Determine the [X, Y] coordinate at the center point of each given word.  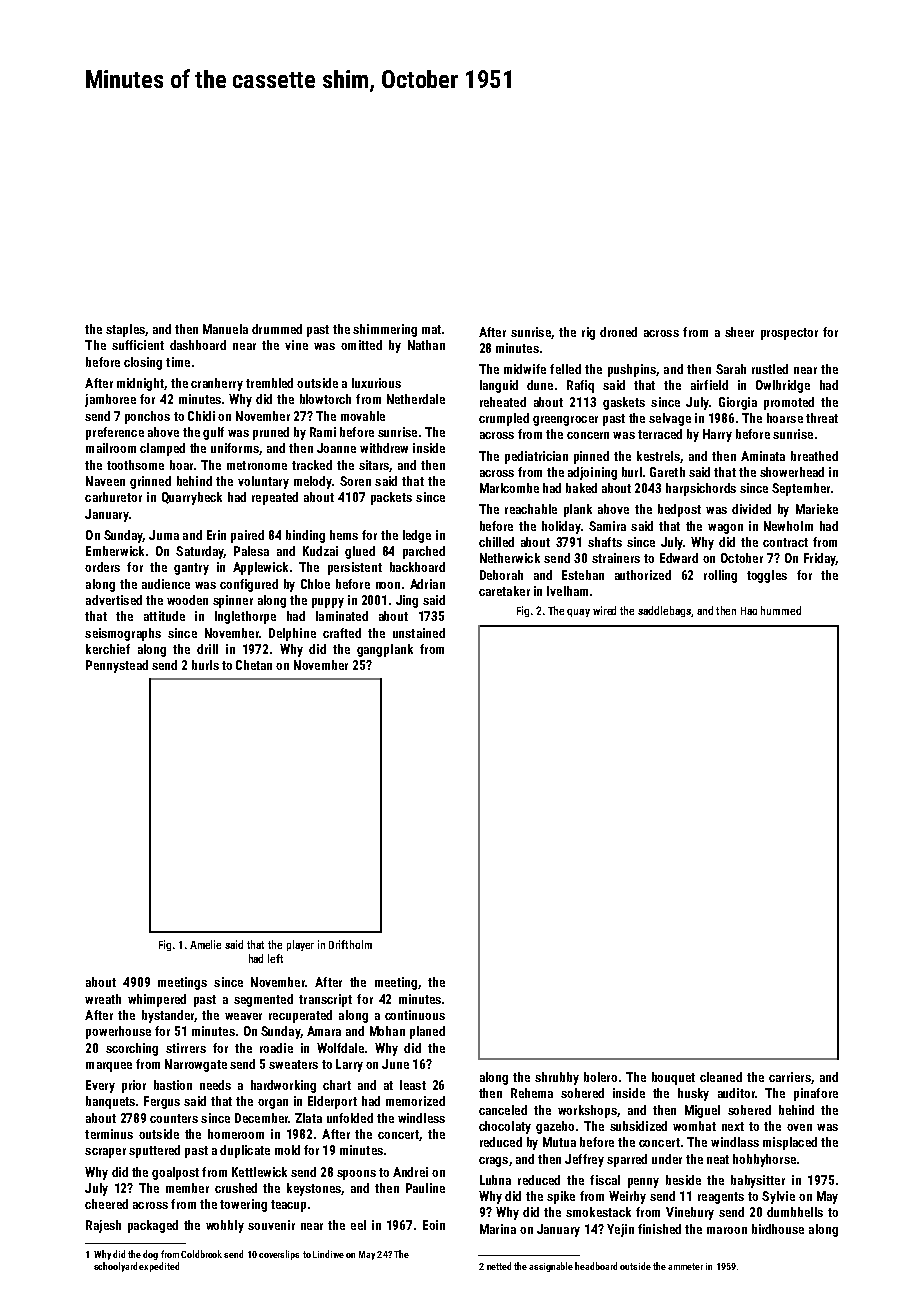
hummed [781, 610]
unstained [419, 633]
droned [618, 332]
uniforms [235, 448]
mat [431, 329]
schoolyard [115, 1267]
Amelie [205, 944]
